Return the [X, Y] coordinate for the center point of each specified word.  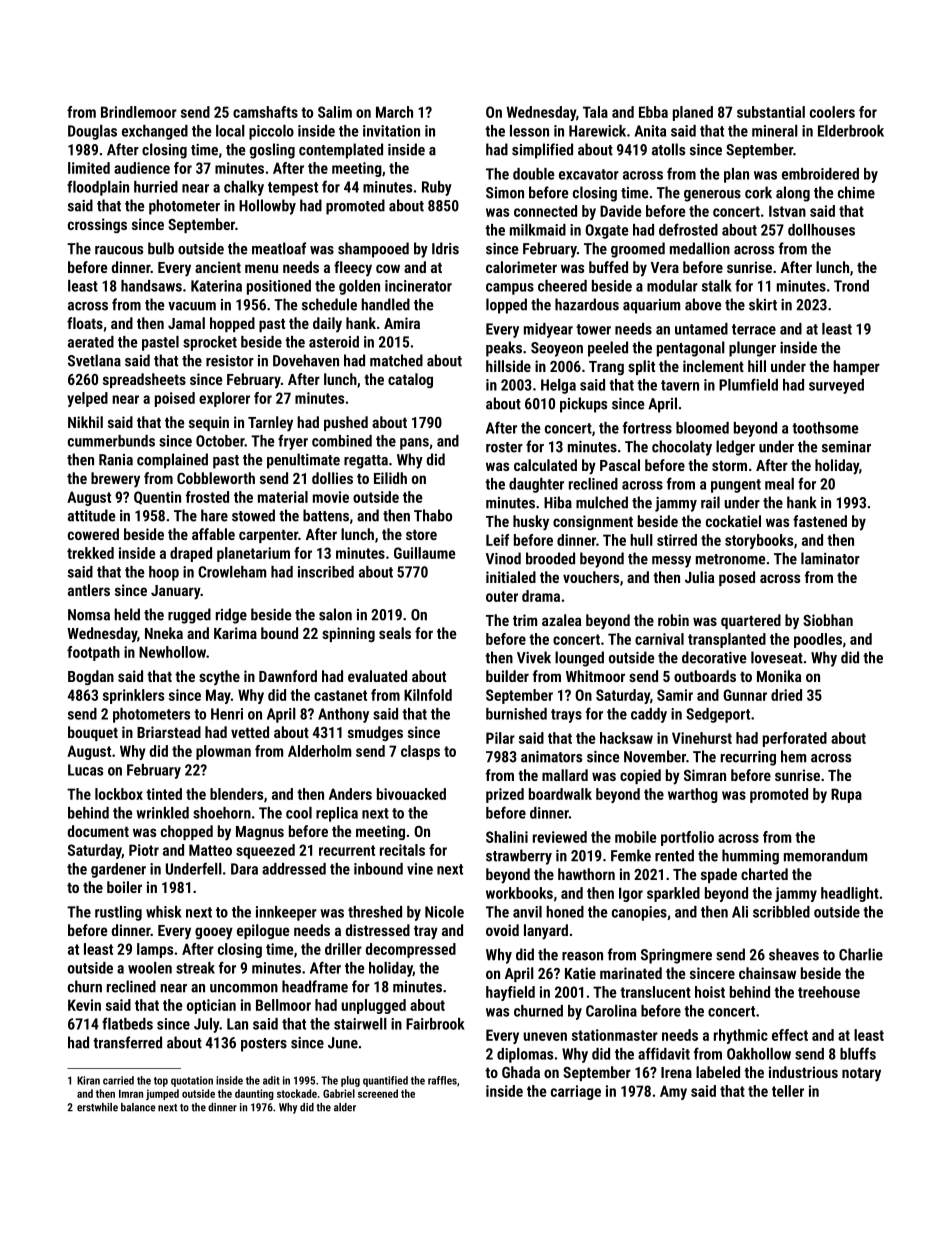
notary [861, 1074]
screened [378, 1093]
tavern [680, 385]
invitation [391, 131]
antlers [89, 590]
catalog [410, 380]
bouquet [93, 733]
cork [758, 192]
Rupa [846, 795]
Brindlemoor [139, 112]
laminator [830, 558]
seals [395, 633]
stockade [297, 1093]
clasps [420, 752]
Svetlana [94, 360]
